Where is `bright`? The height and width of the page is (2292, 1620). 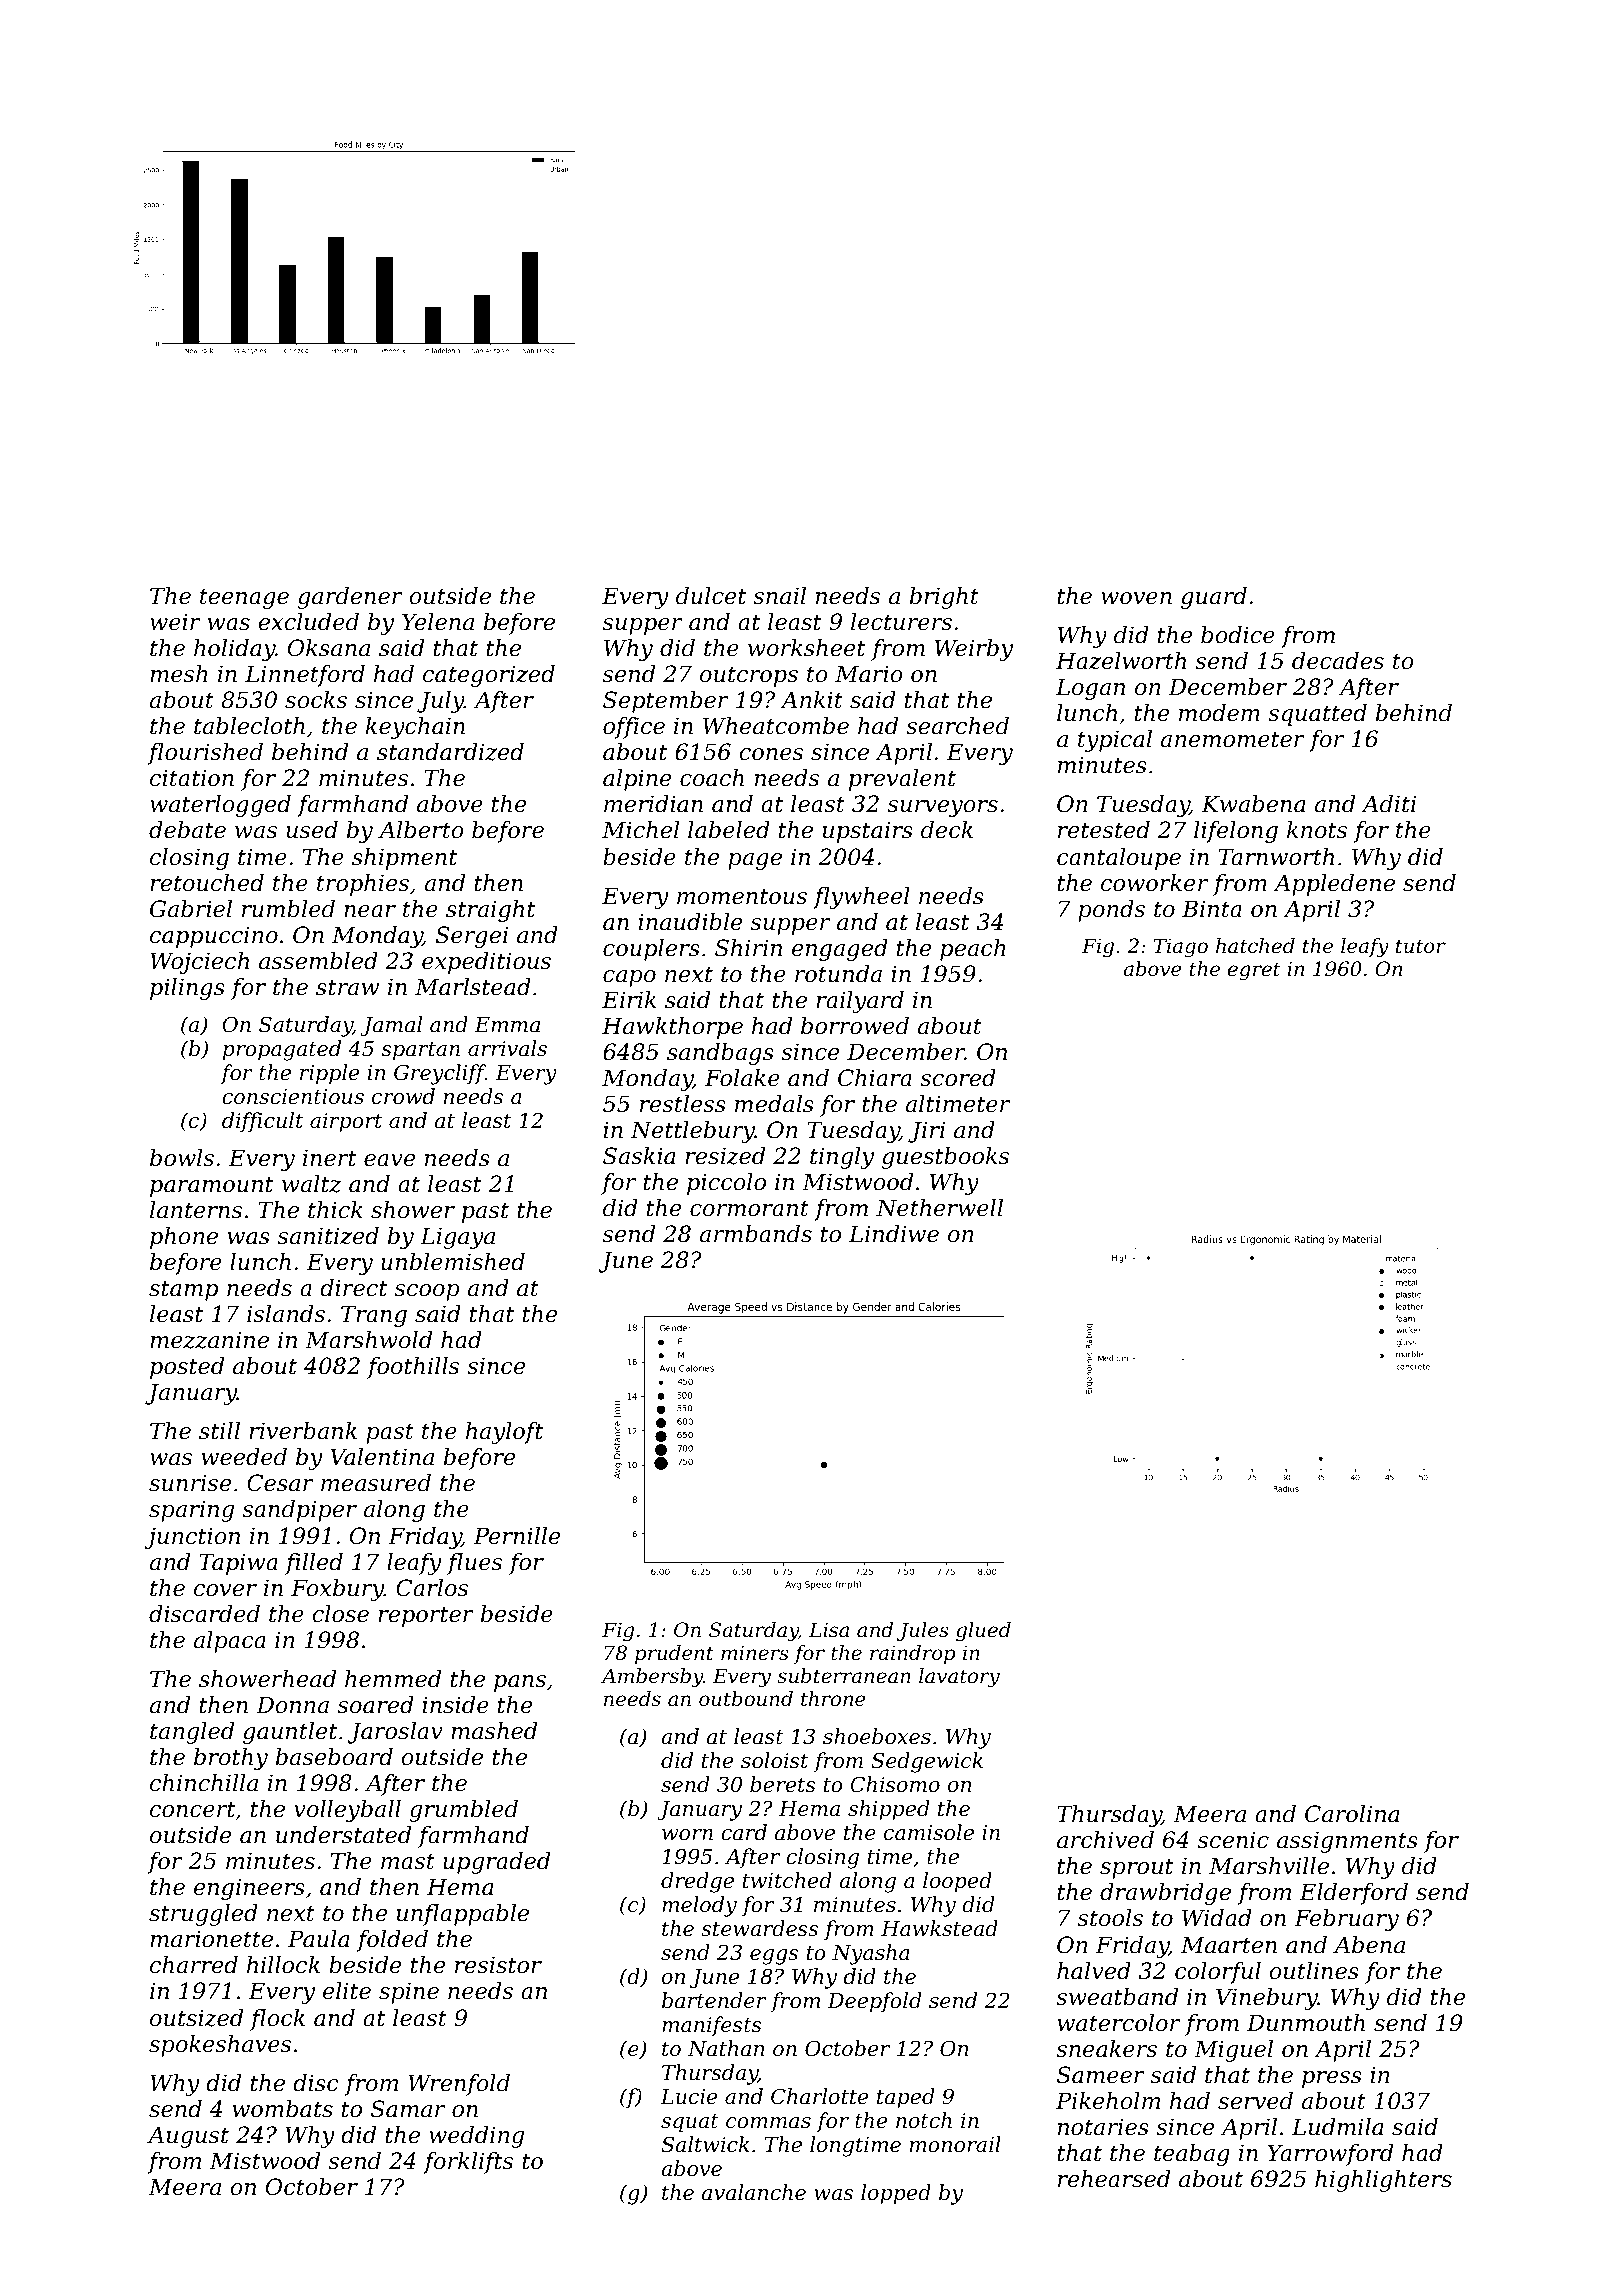
bright is located at coordinates (944, 598).
